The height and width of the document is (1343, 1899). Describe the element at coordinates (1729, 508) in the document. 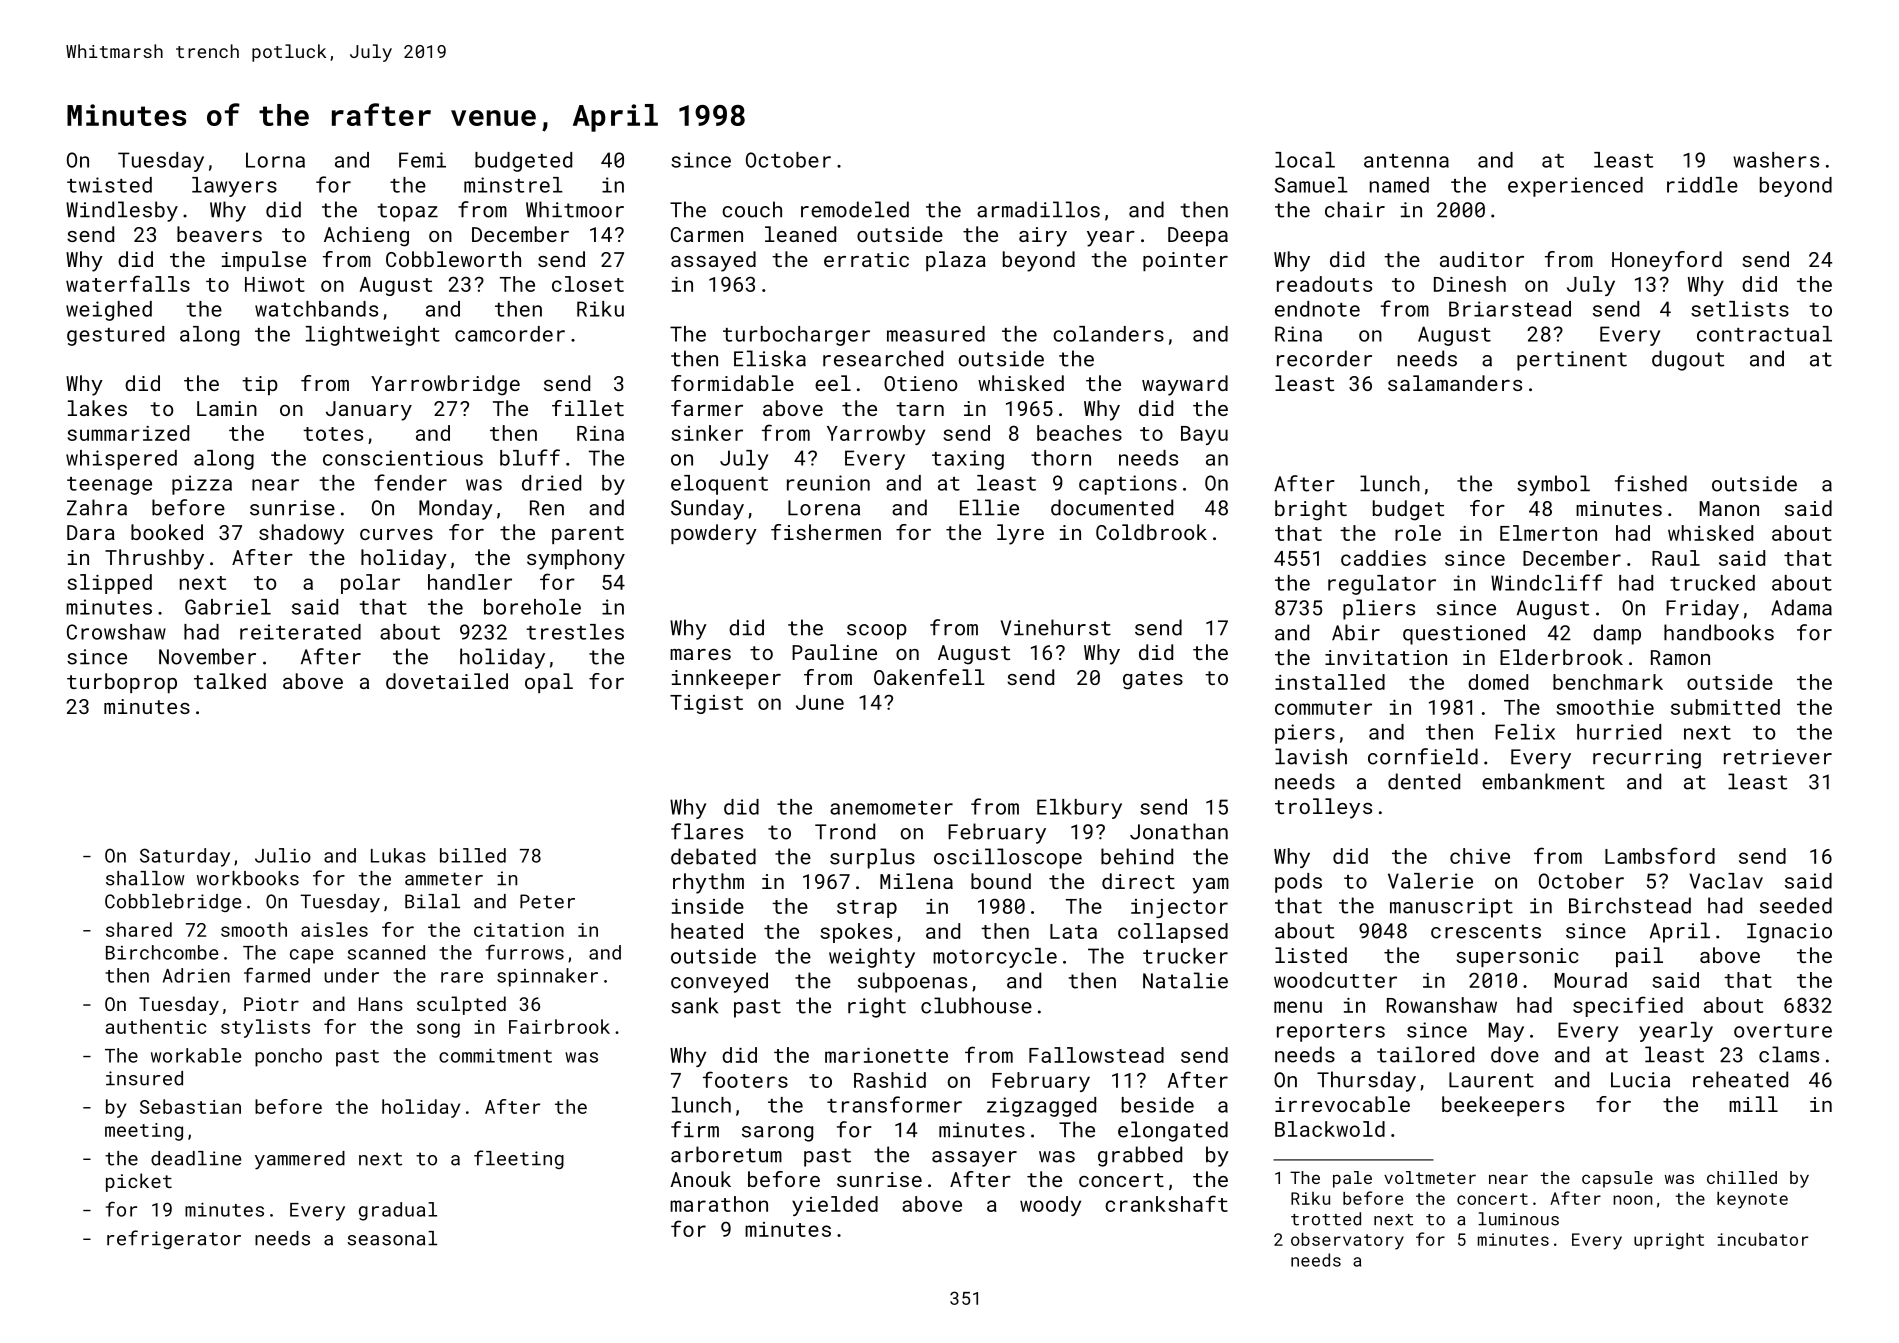

I see `Manon` at that location.
